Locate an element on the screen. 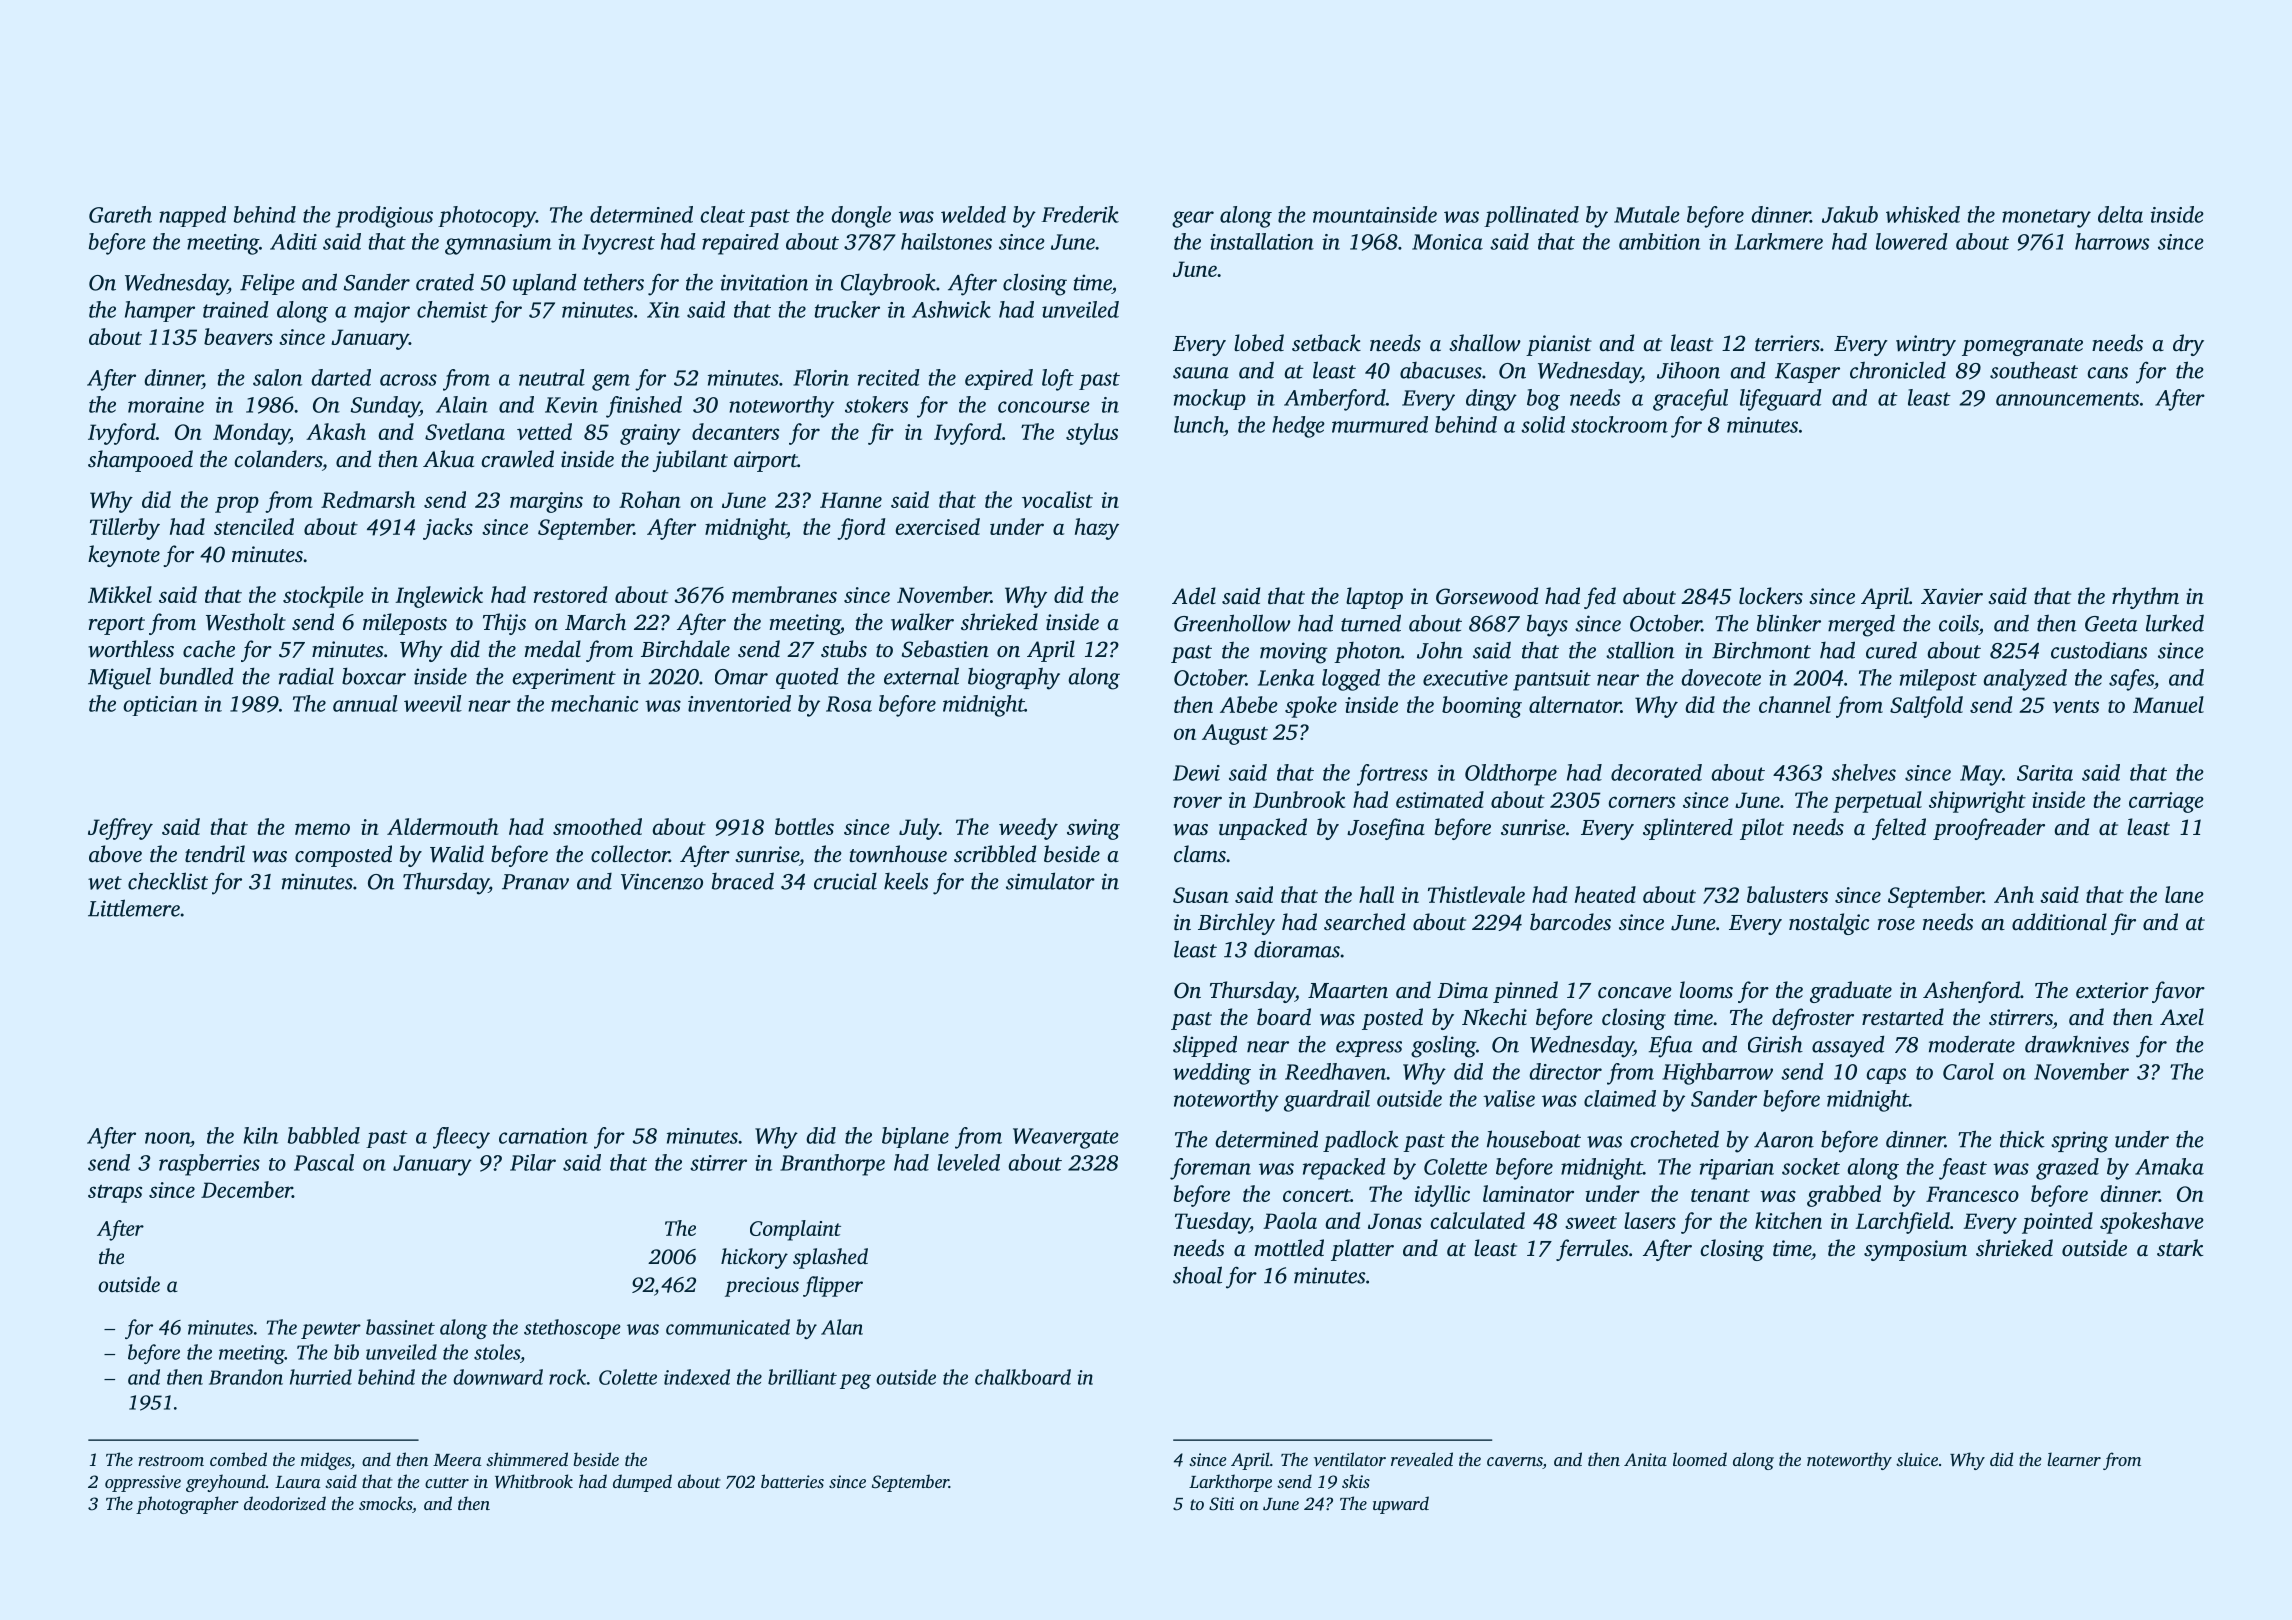 The image size is (2292, 1620). Felipe is located at coordinates (267, 284).
